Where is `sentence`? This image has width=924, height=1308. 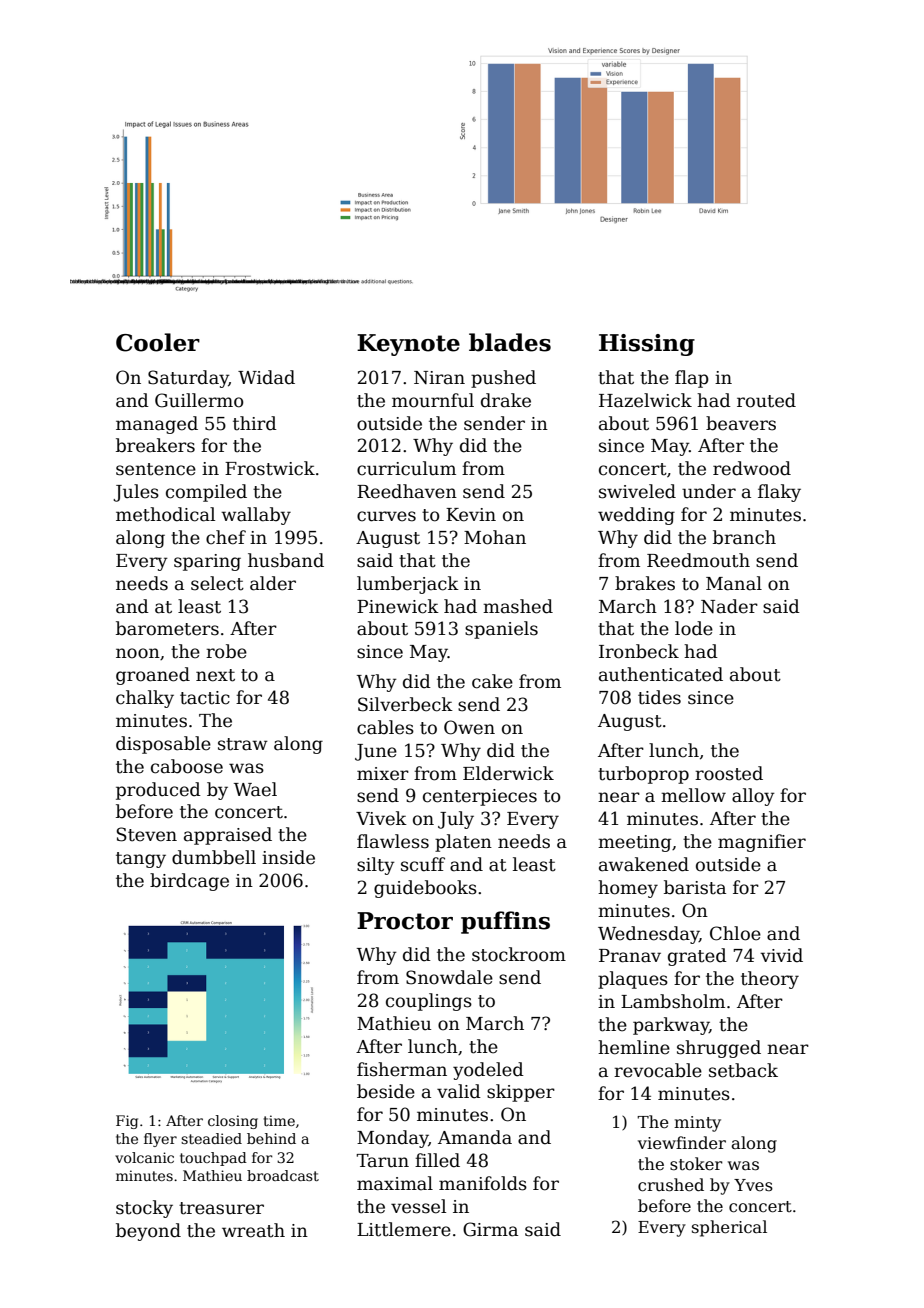
sentence is located at coordinates (156, 469).
